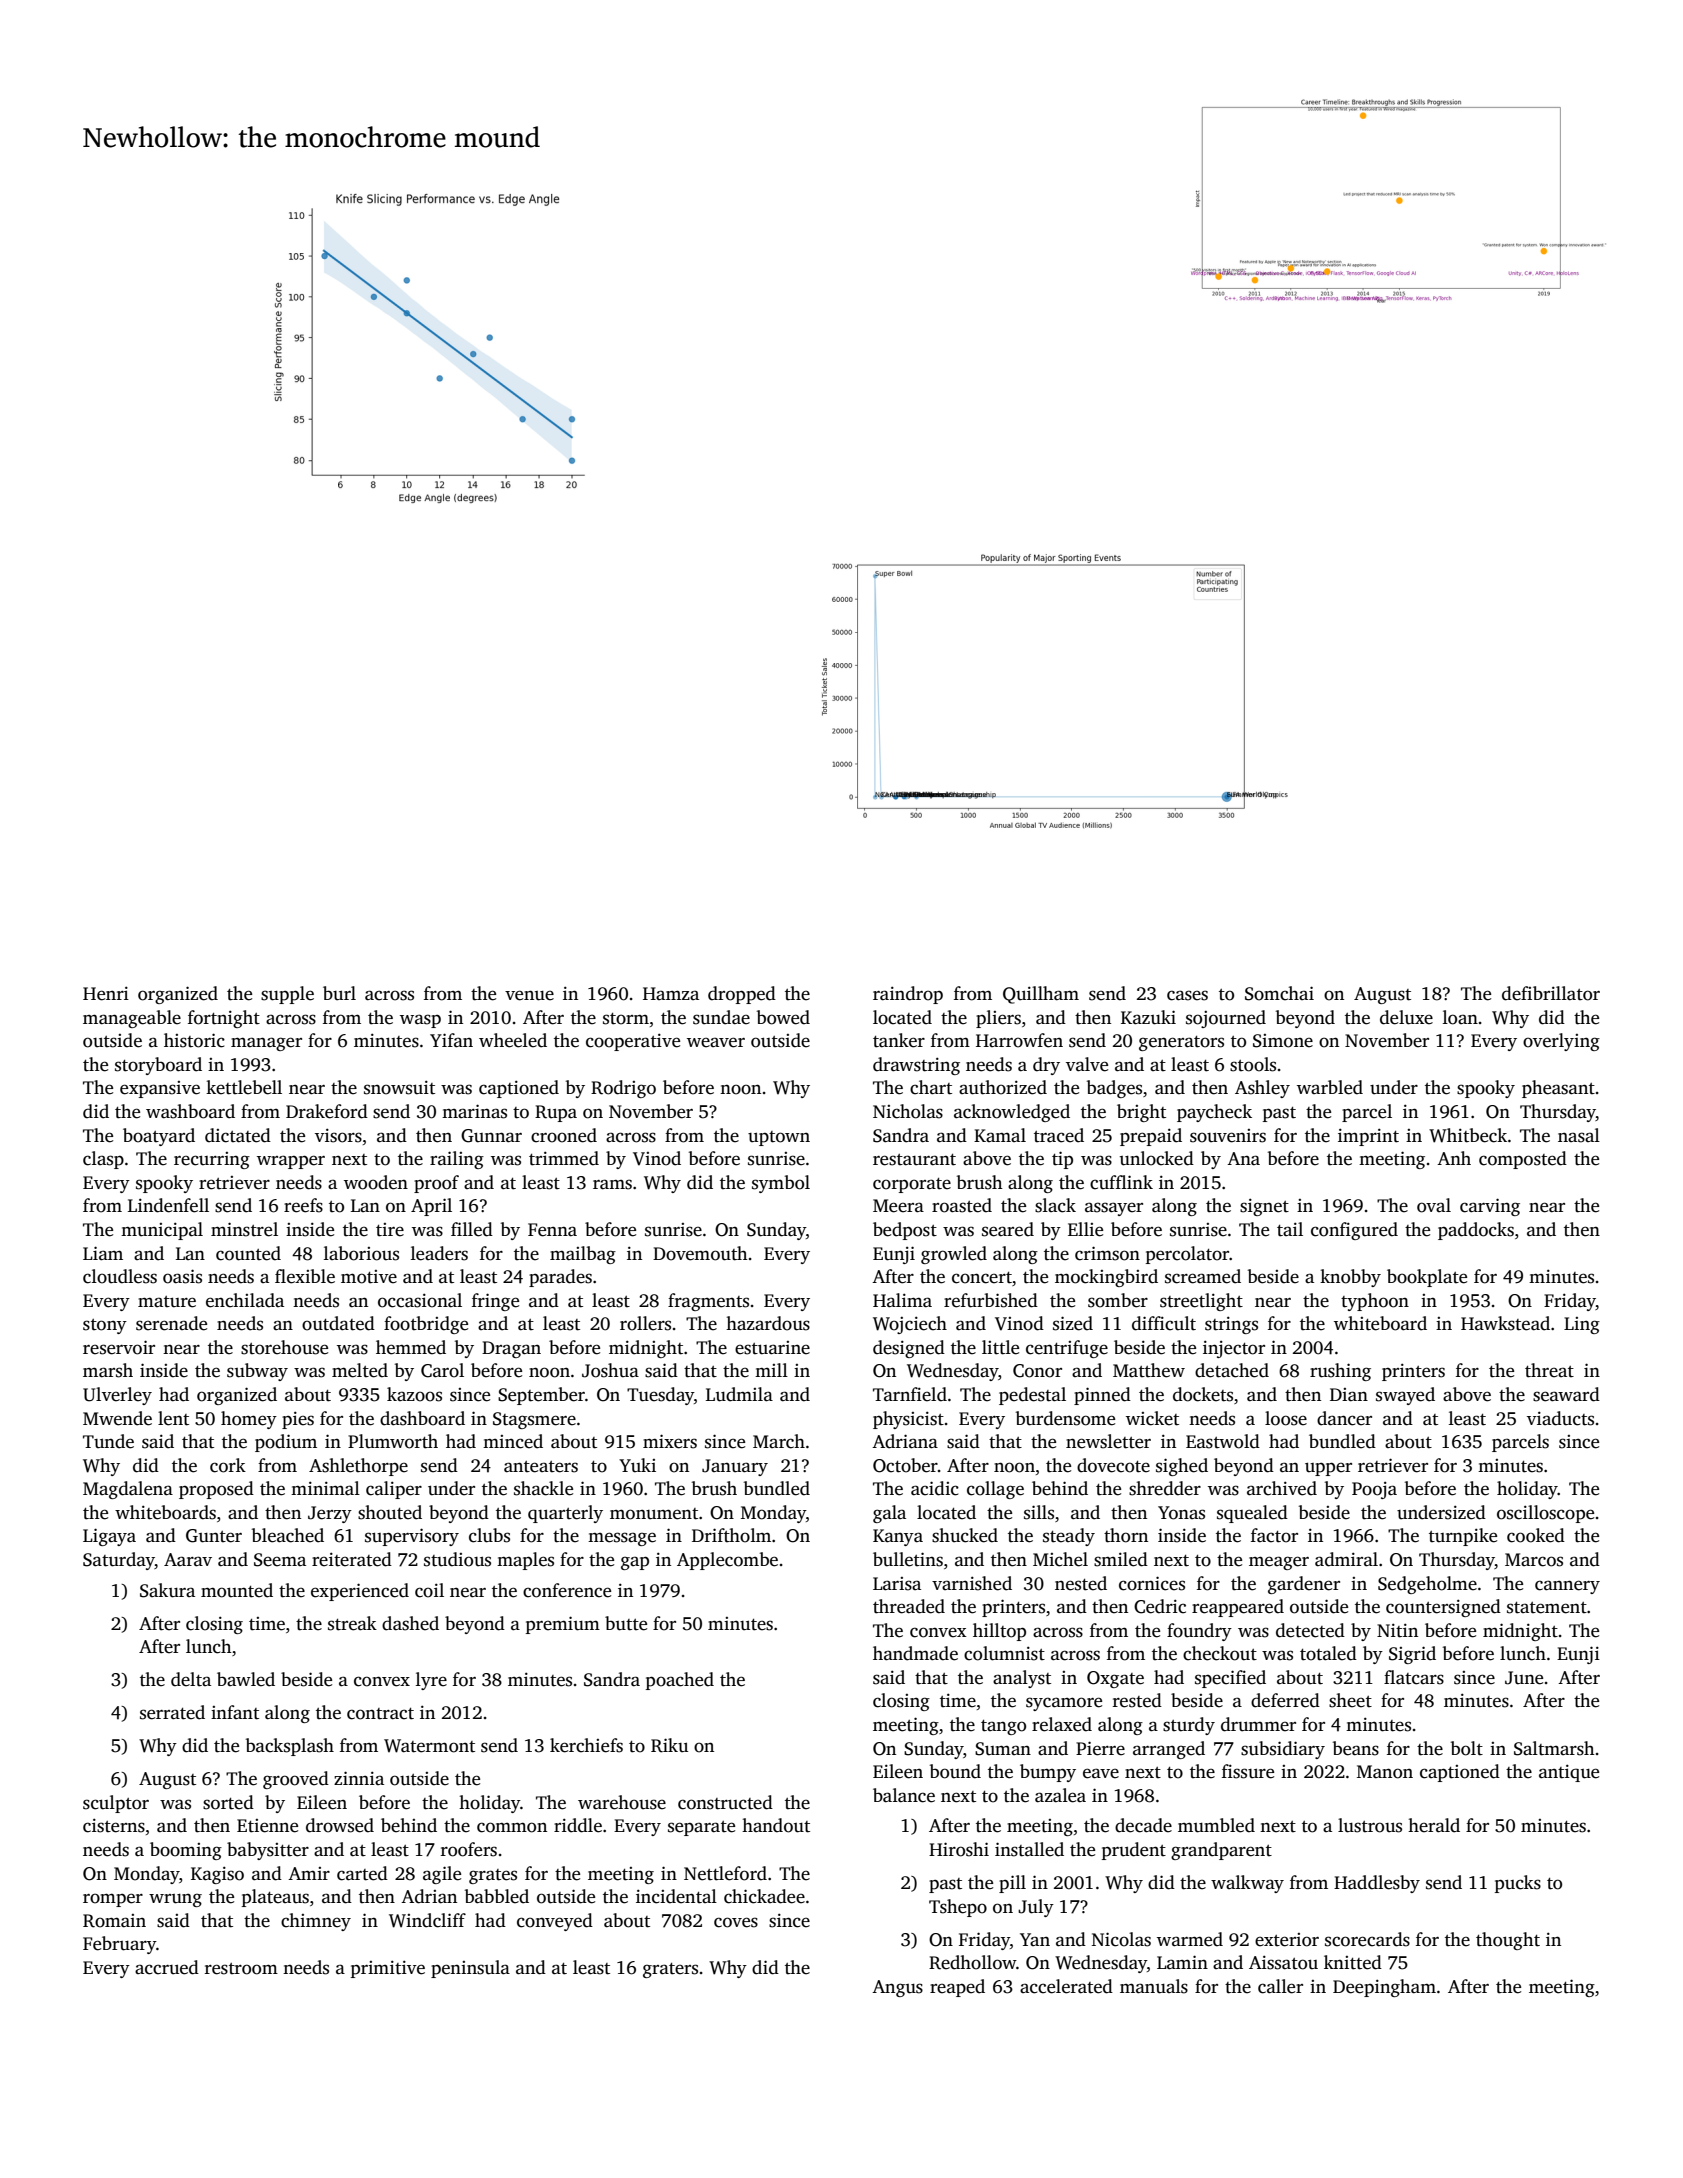 This page has height=2178, width=1683. Describe the element at coordinates (1000, 1135) in the page. I see `Kamal` at that location.
